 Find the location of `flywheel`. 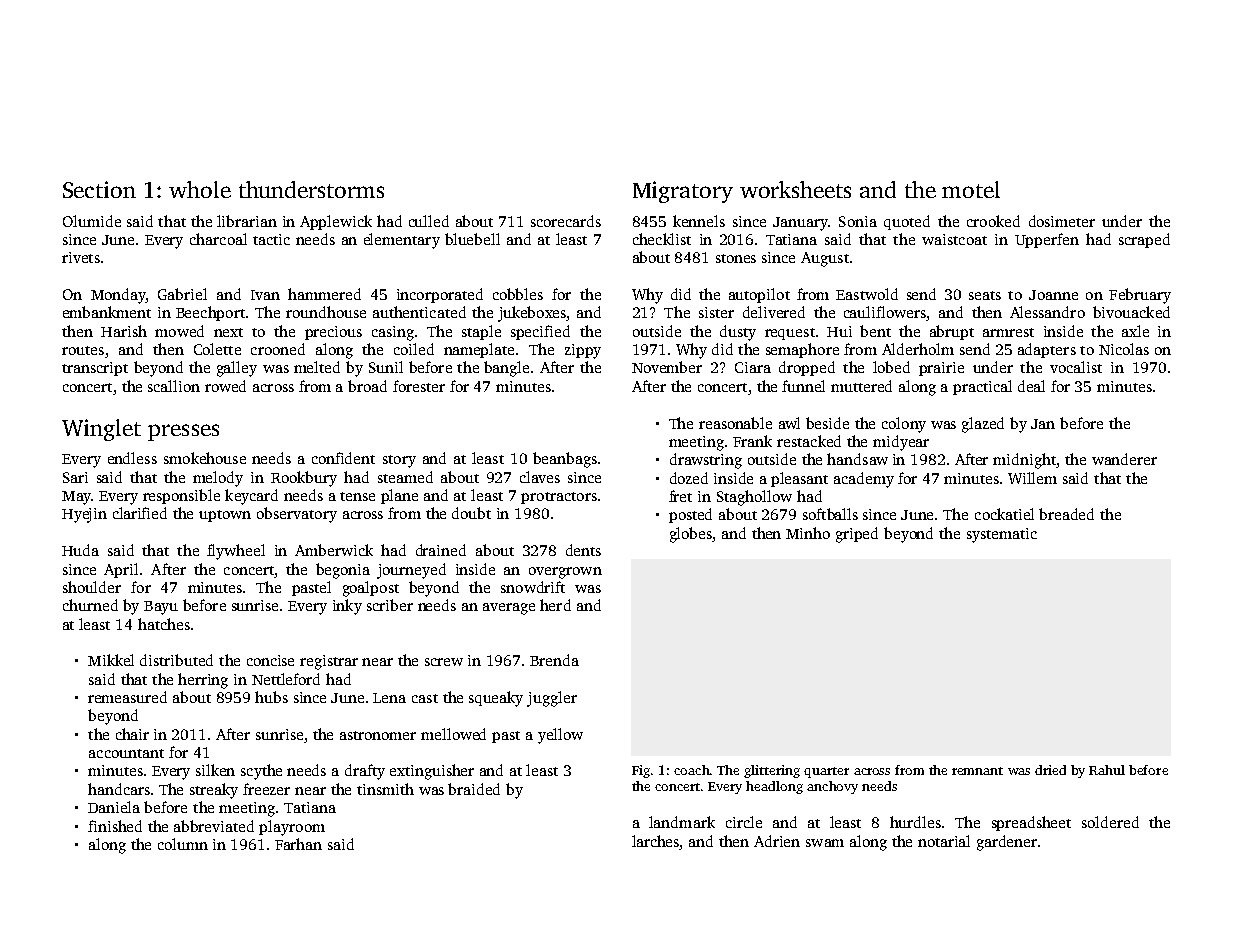

flywheel is located at coordinates (236, 552).
